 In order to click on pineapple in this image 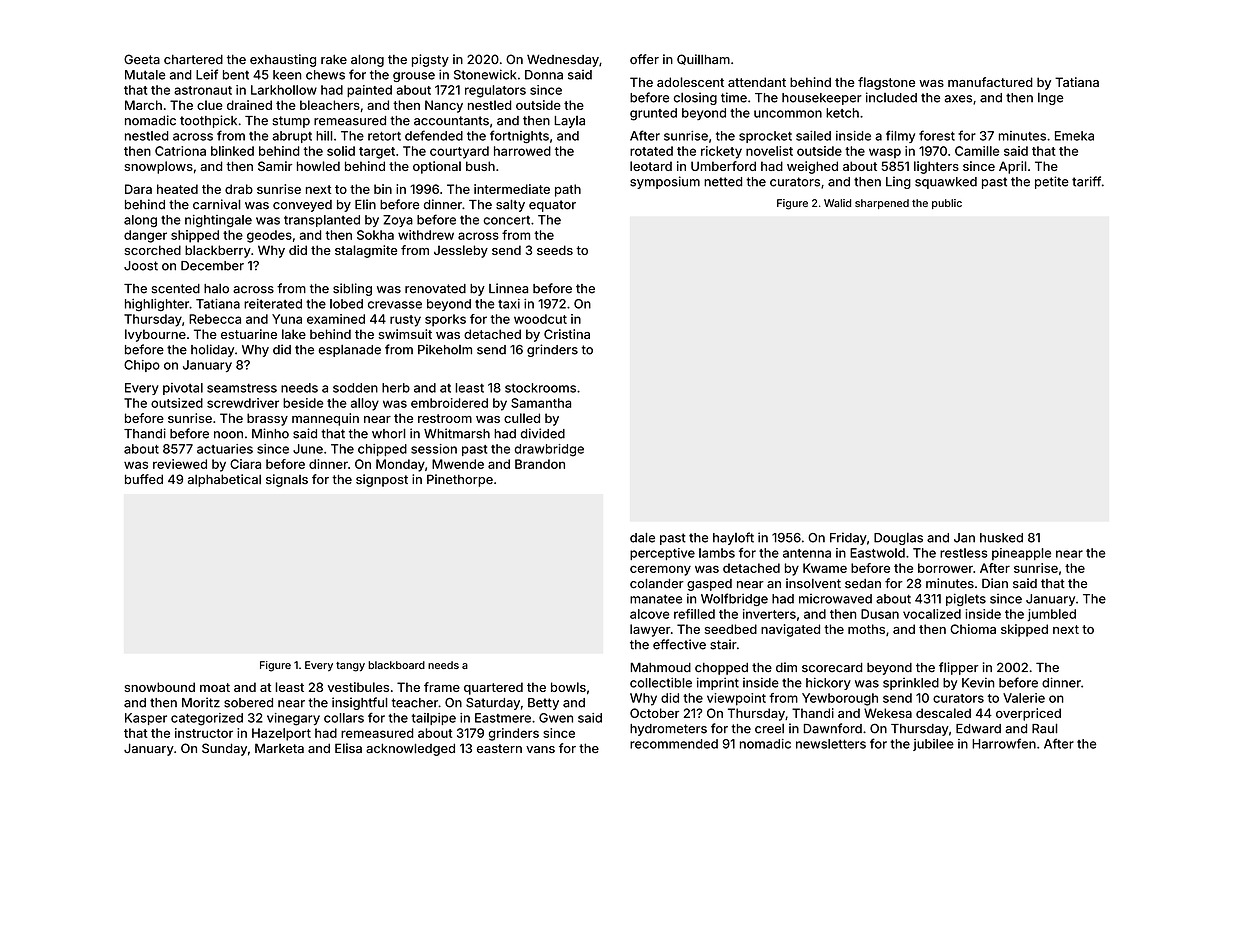, I will do `click(1021, 554)`.
